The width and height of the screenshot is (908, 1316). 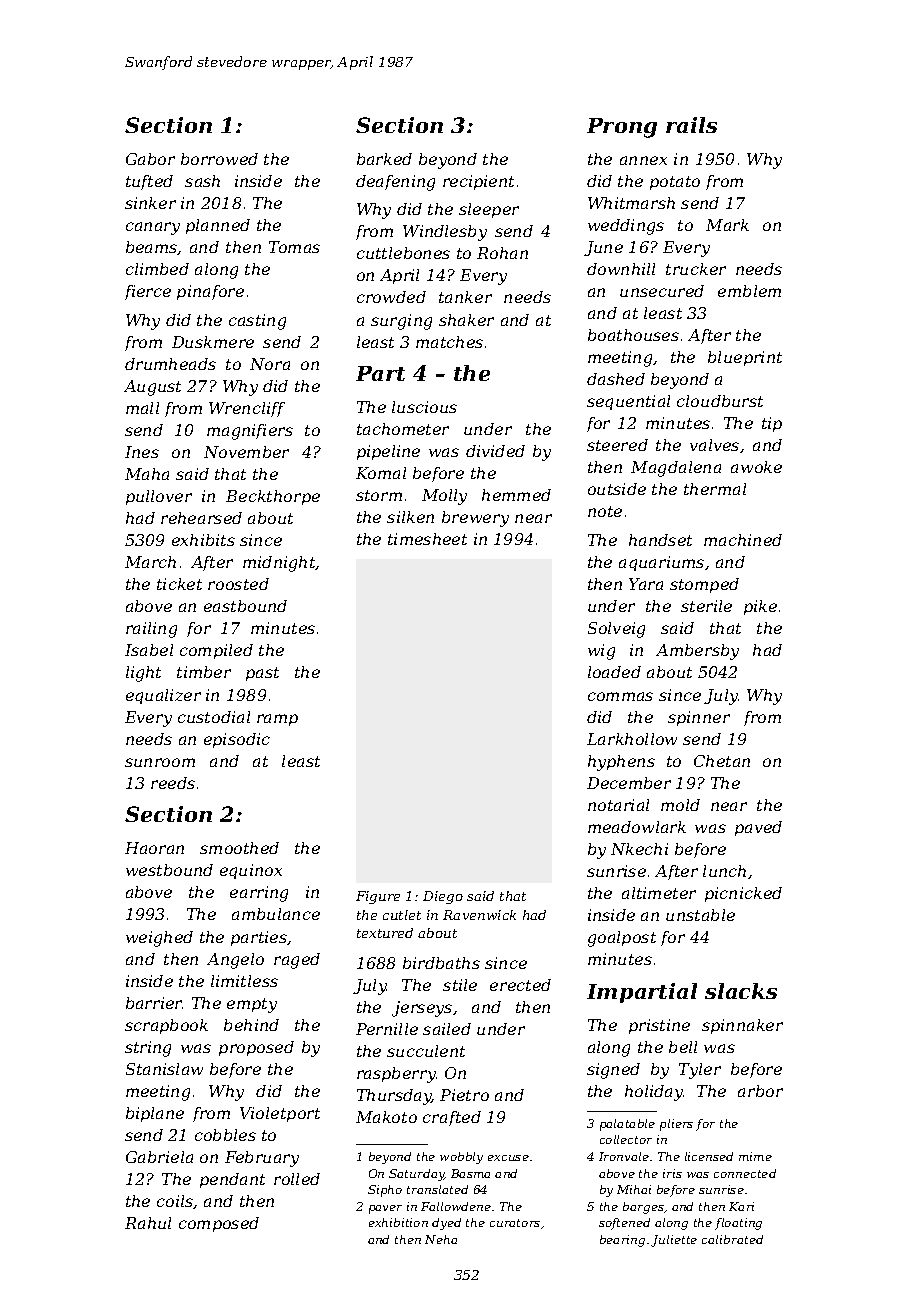 What do you see at coordinates (381, 473) in the screenshot?
I see `Komal` at bounding box center [381, 473].
